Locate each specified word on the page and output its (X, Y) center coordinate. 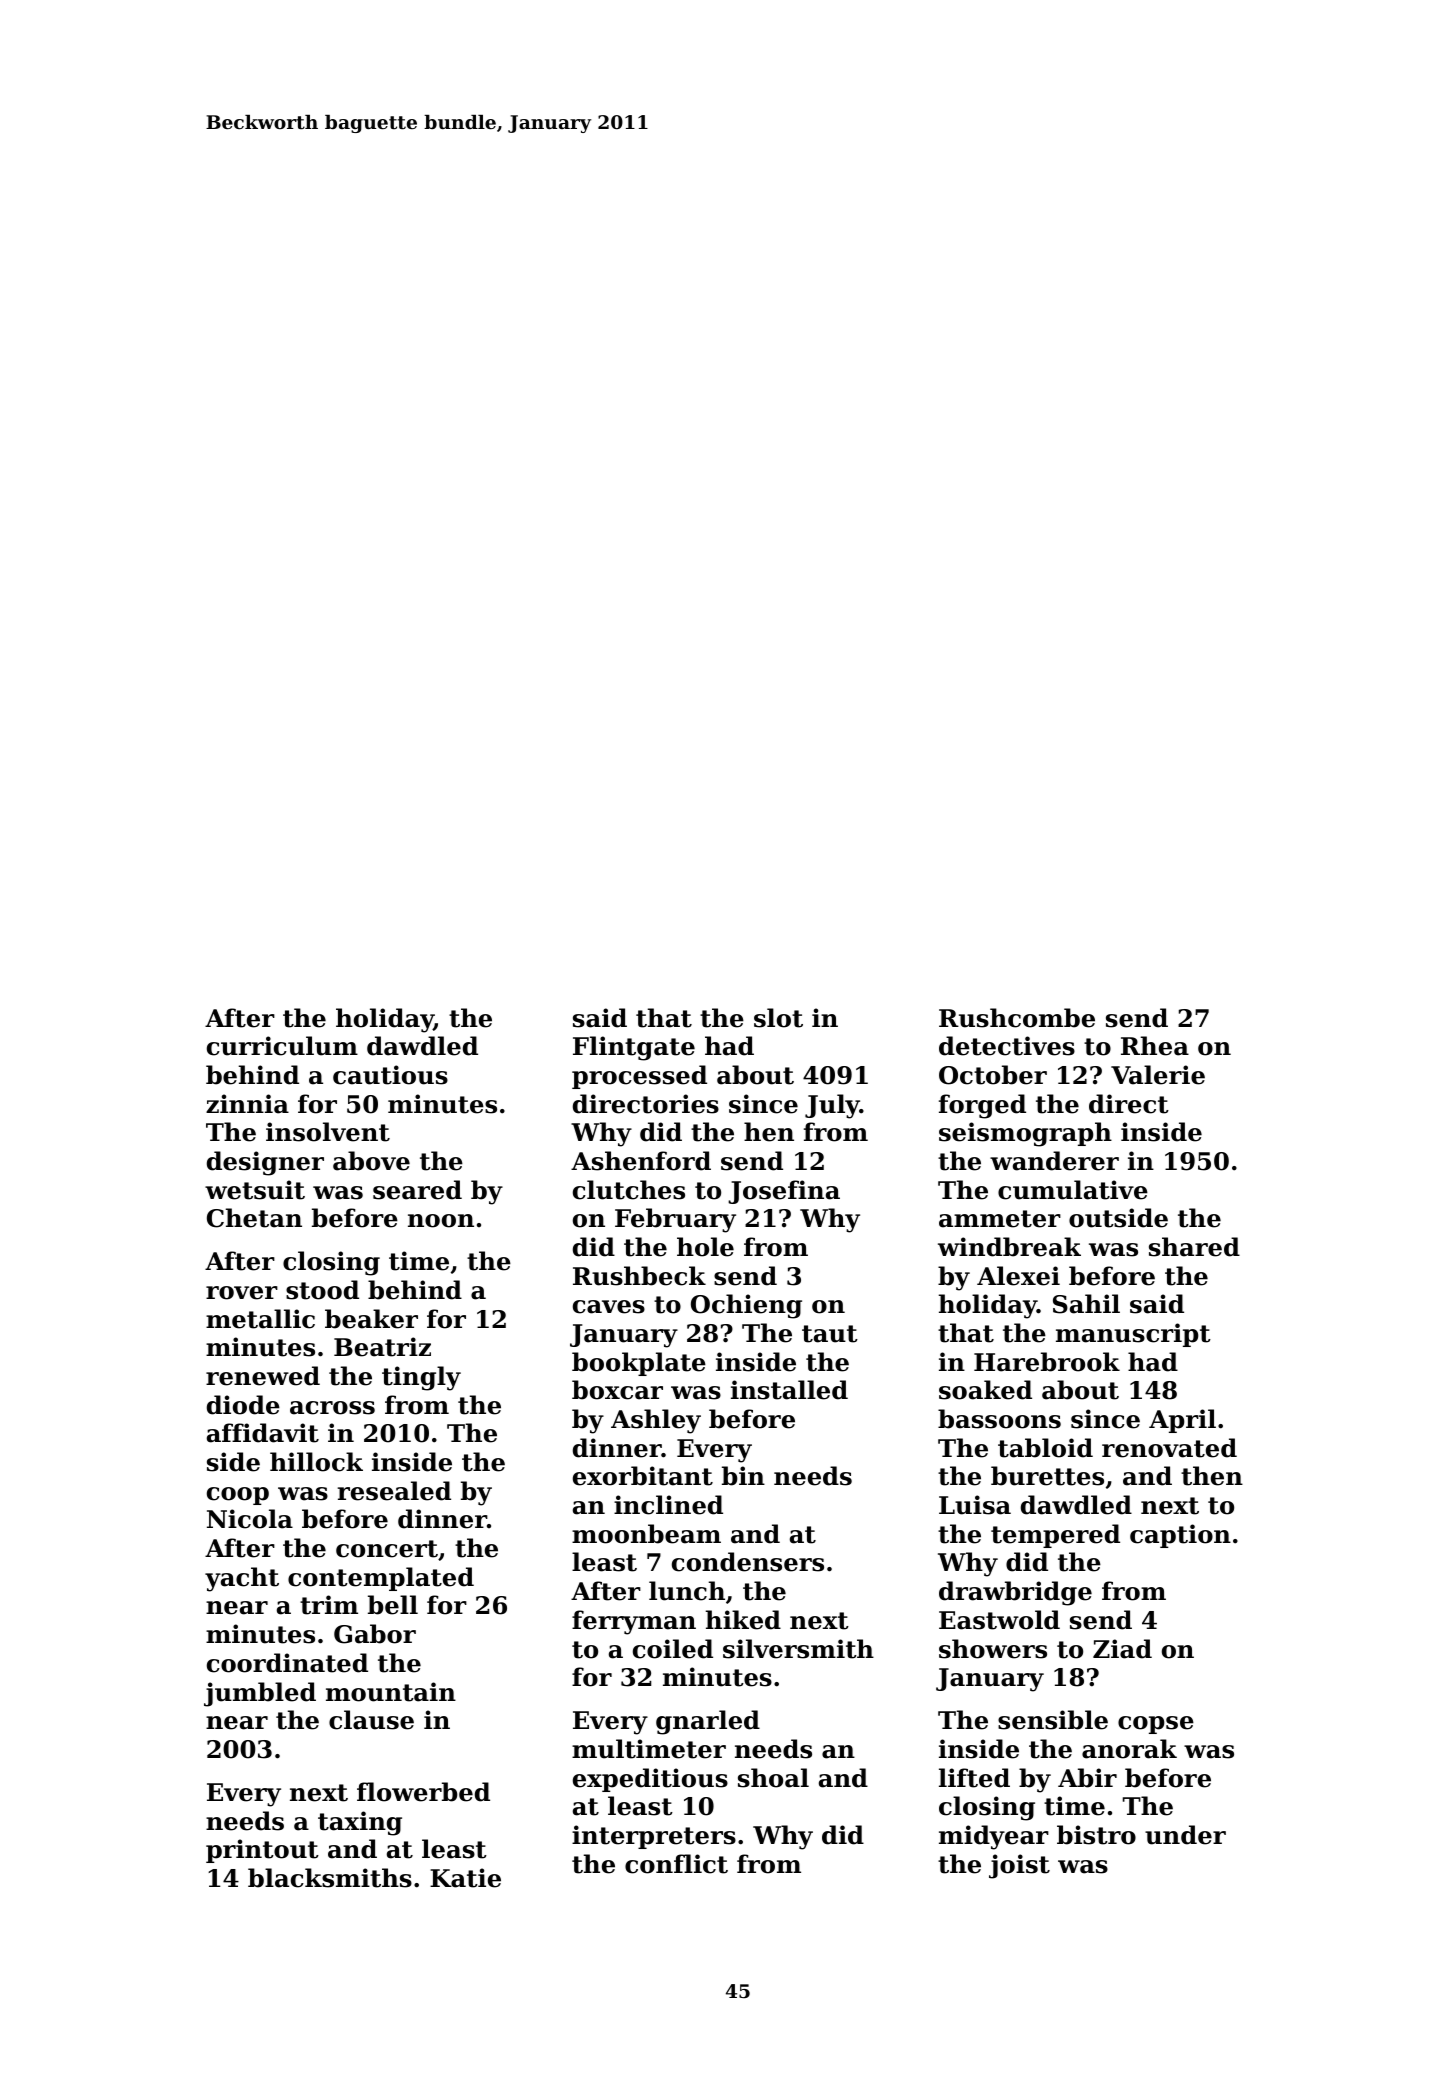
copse (1156, 1725)
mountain (391, 1692)
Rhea (1155, 1046)
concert (387, 1549)
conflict (676, 1864)
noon (441, 1221)
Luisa (975, 1505)
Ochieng (746, 1306)
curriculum (282, 1046)
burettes (1047, 1476)
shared (1194, 1247)
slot (778, 1018)
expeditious (650, 1780)
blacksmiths (330, 1878)
